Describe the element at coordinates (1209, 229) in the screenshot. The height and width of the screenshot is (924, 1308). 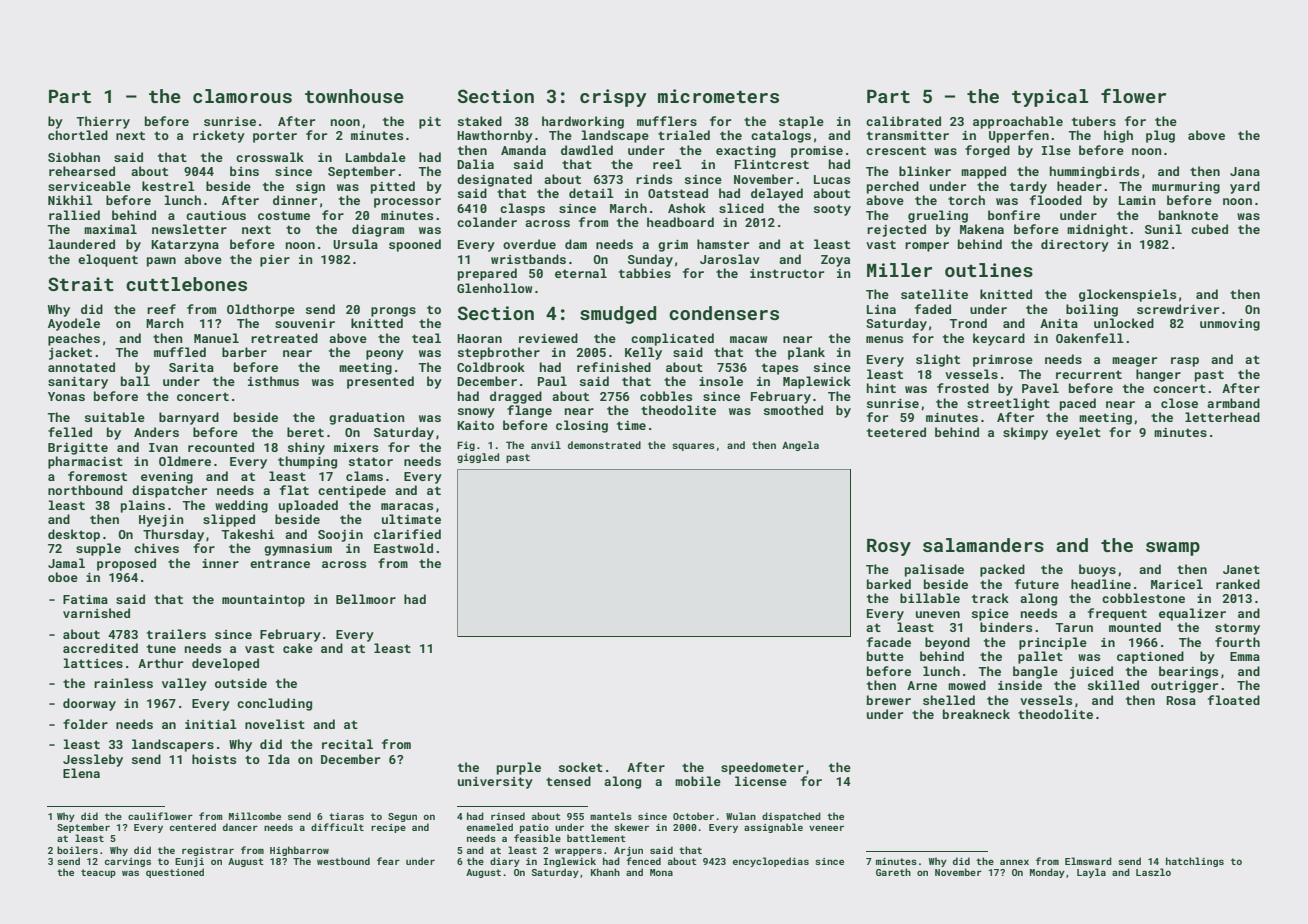
I see `cubed` at that location.
